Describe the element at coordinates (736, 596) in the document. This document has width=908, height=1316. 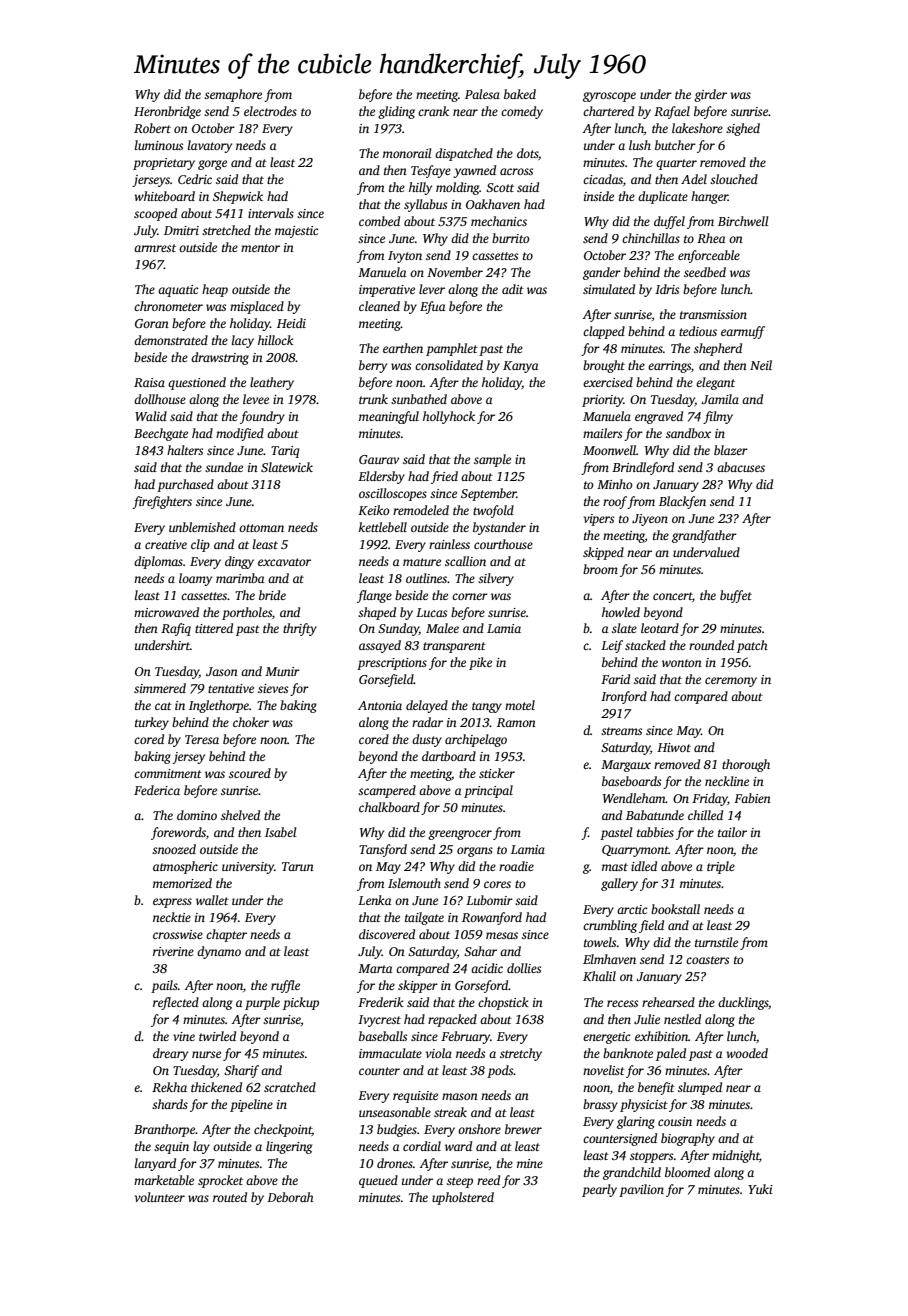
I see `buffet` at that location.
